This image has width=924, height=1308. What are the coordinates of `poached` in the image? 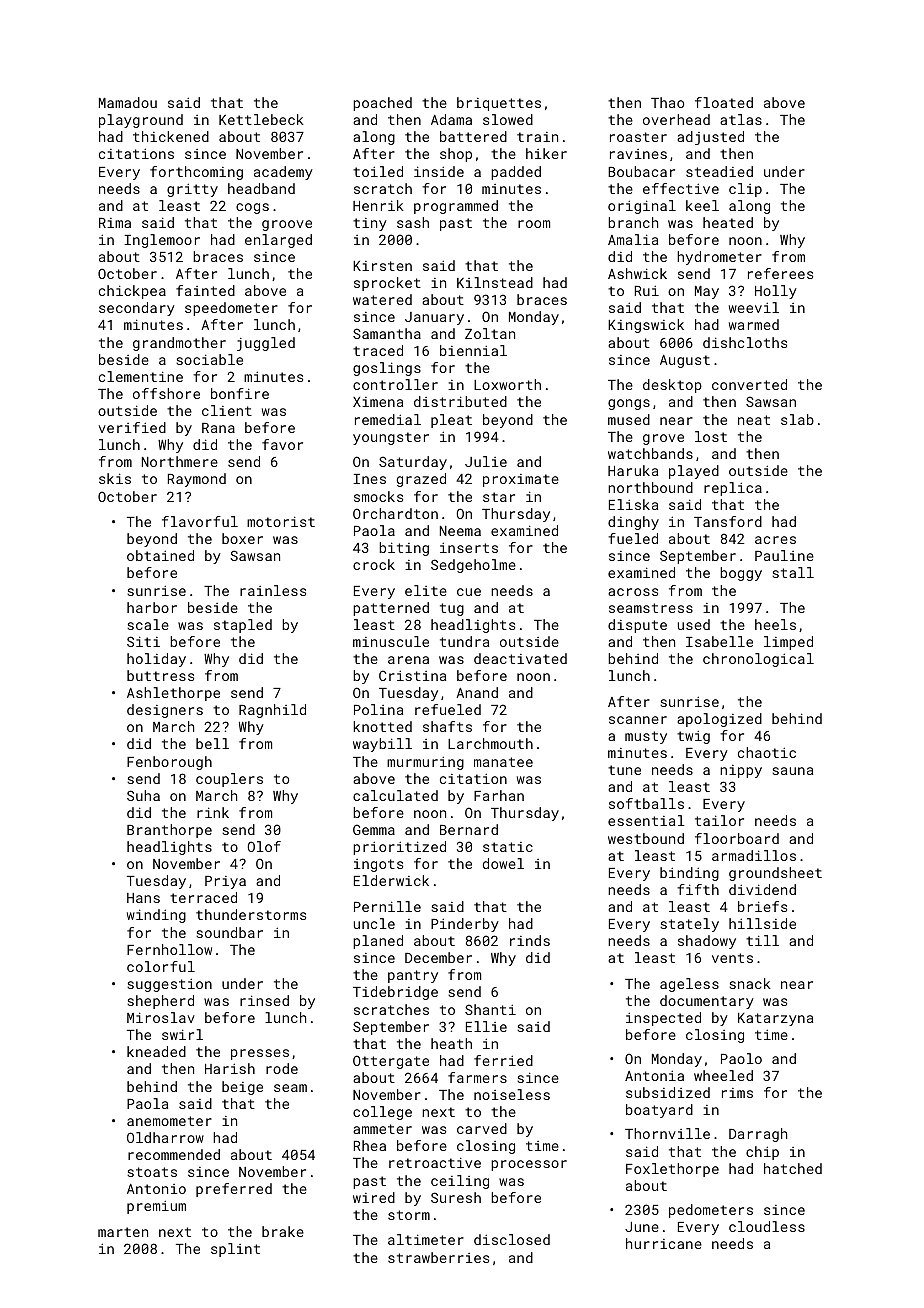 It's located at (382, 104).
